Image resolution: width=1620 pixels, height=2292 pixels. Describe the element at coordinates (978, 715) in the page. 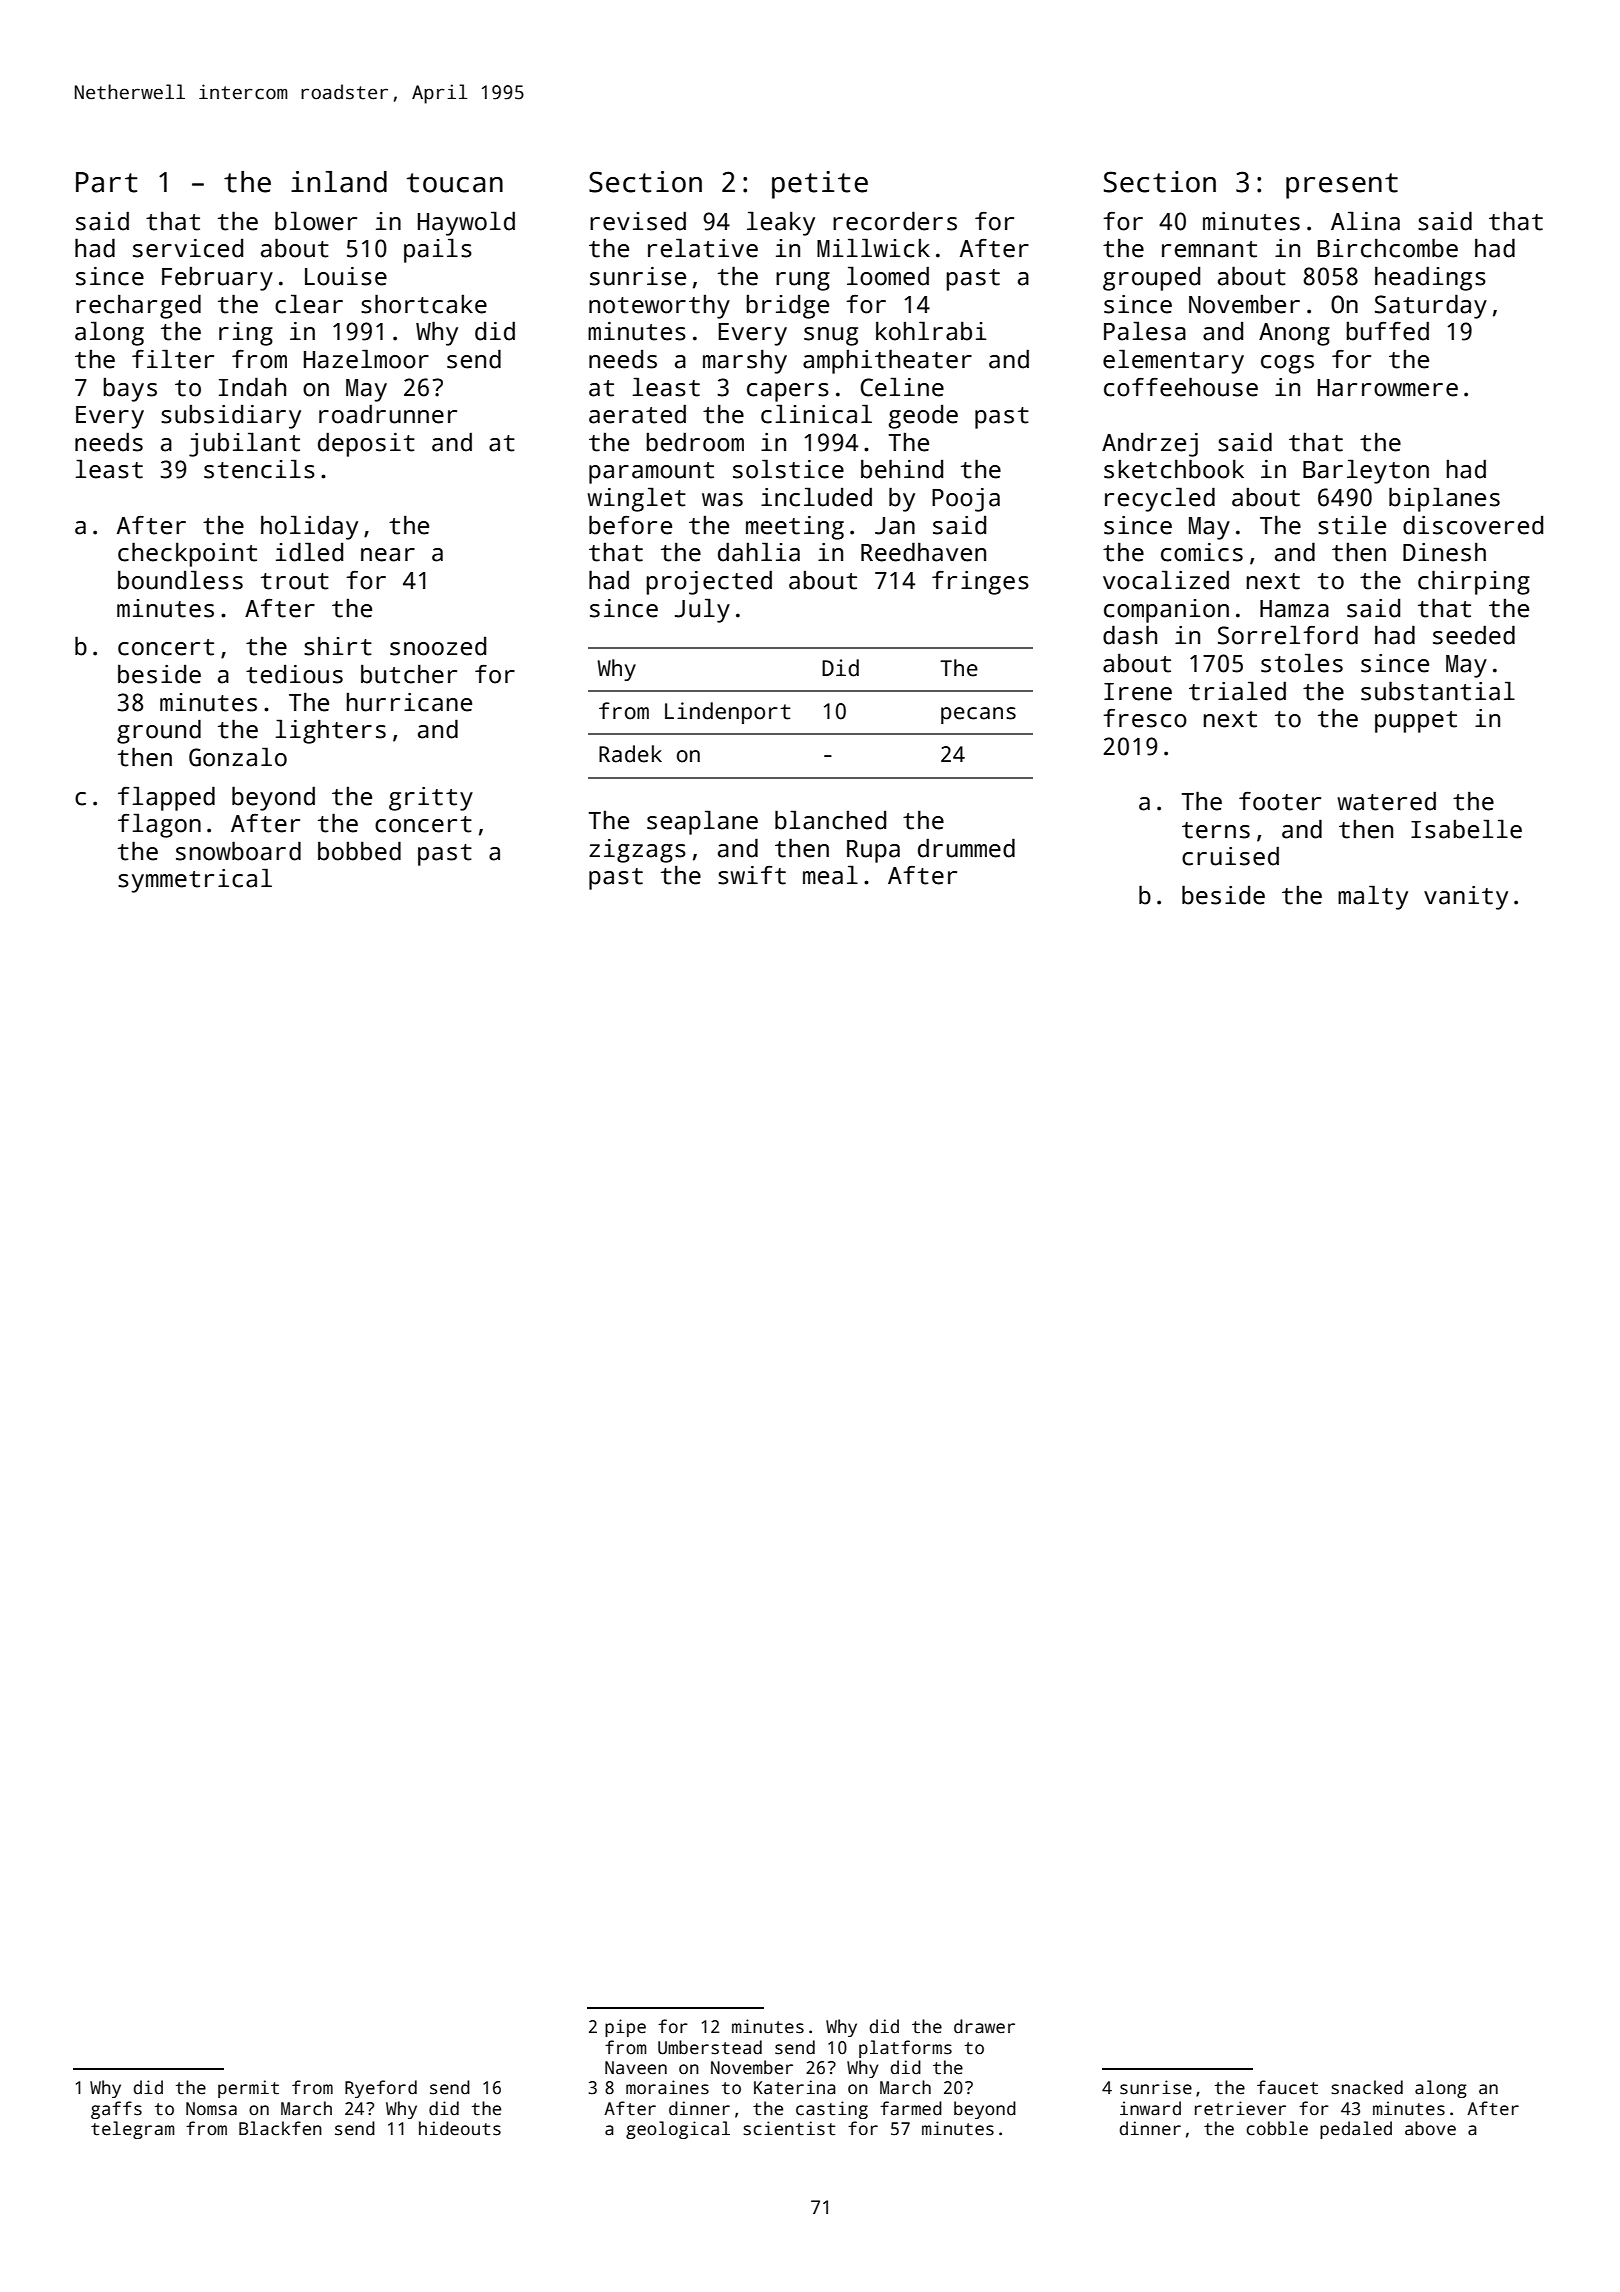

I see `pecans` at that location.
